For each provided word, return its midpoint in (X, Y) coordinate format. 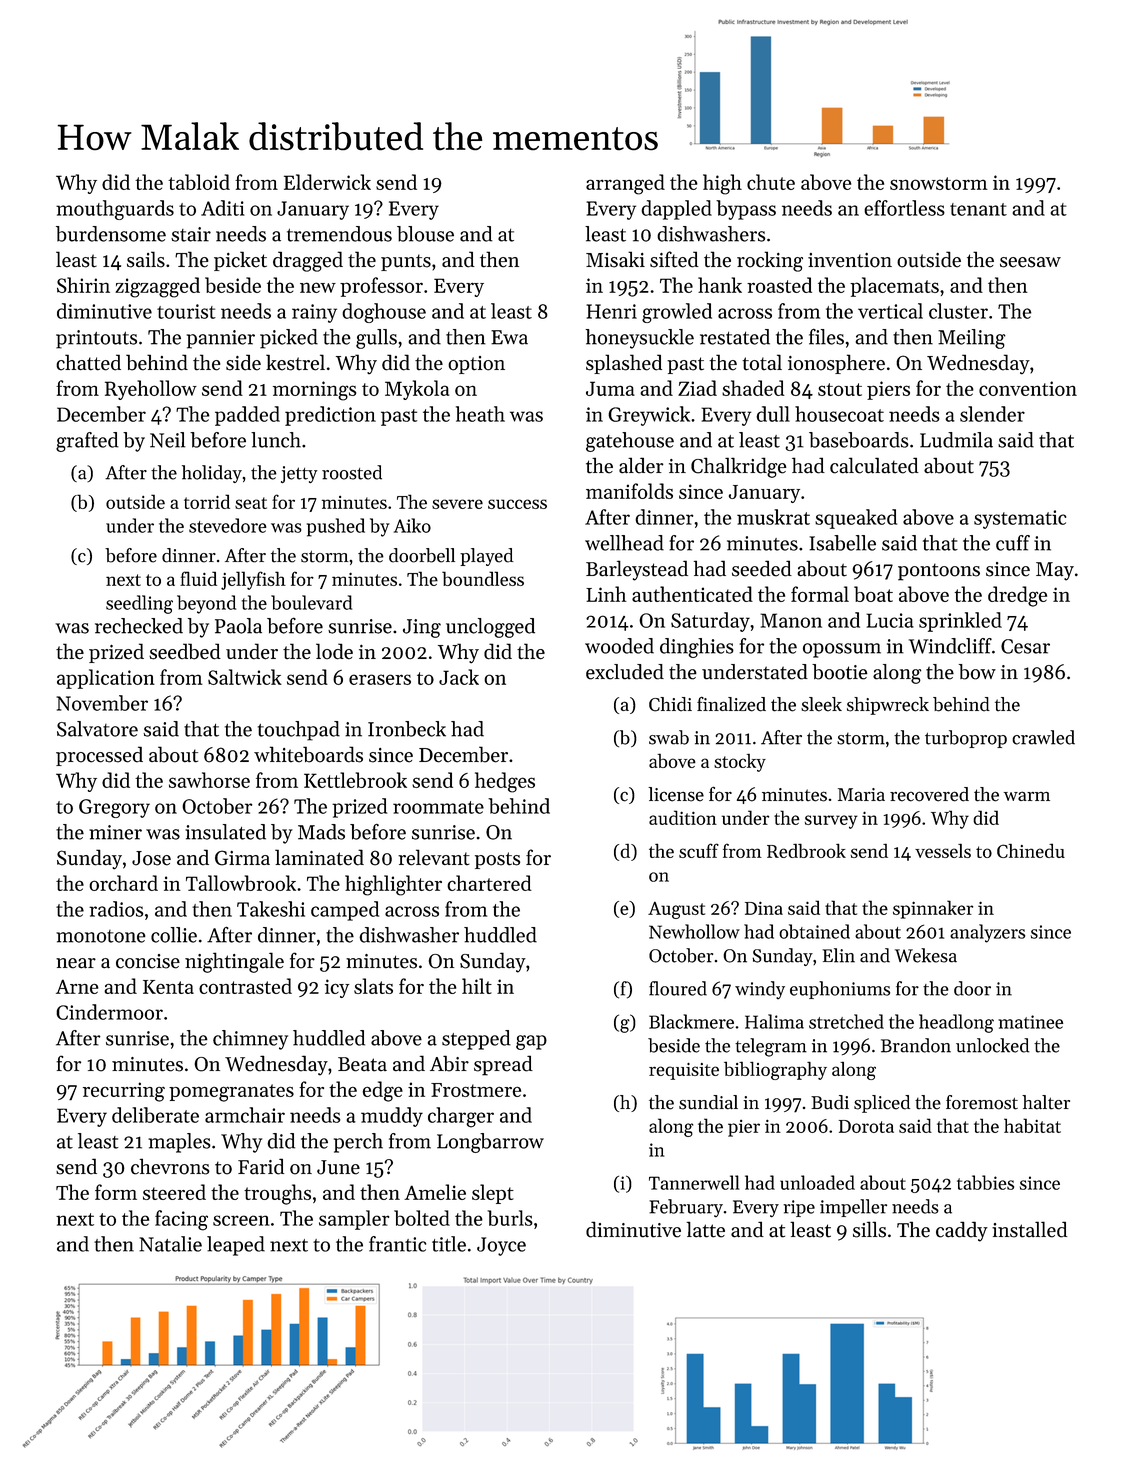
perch (358, 1143)
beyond (206, 604)
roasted (779, 285)
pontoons (939, 572)
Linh (606, 594)
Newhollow (694, 931)
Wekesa (926, 955)
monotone (101, 936)
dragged (308, 261)
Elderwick (327, 182)
